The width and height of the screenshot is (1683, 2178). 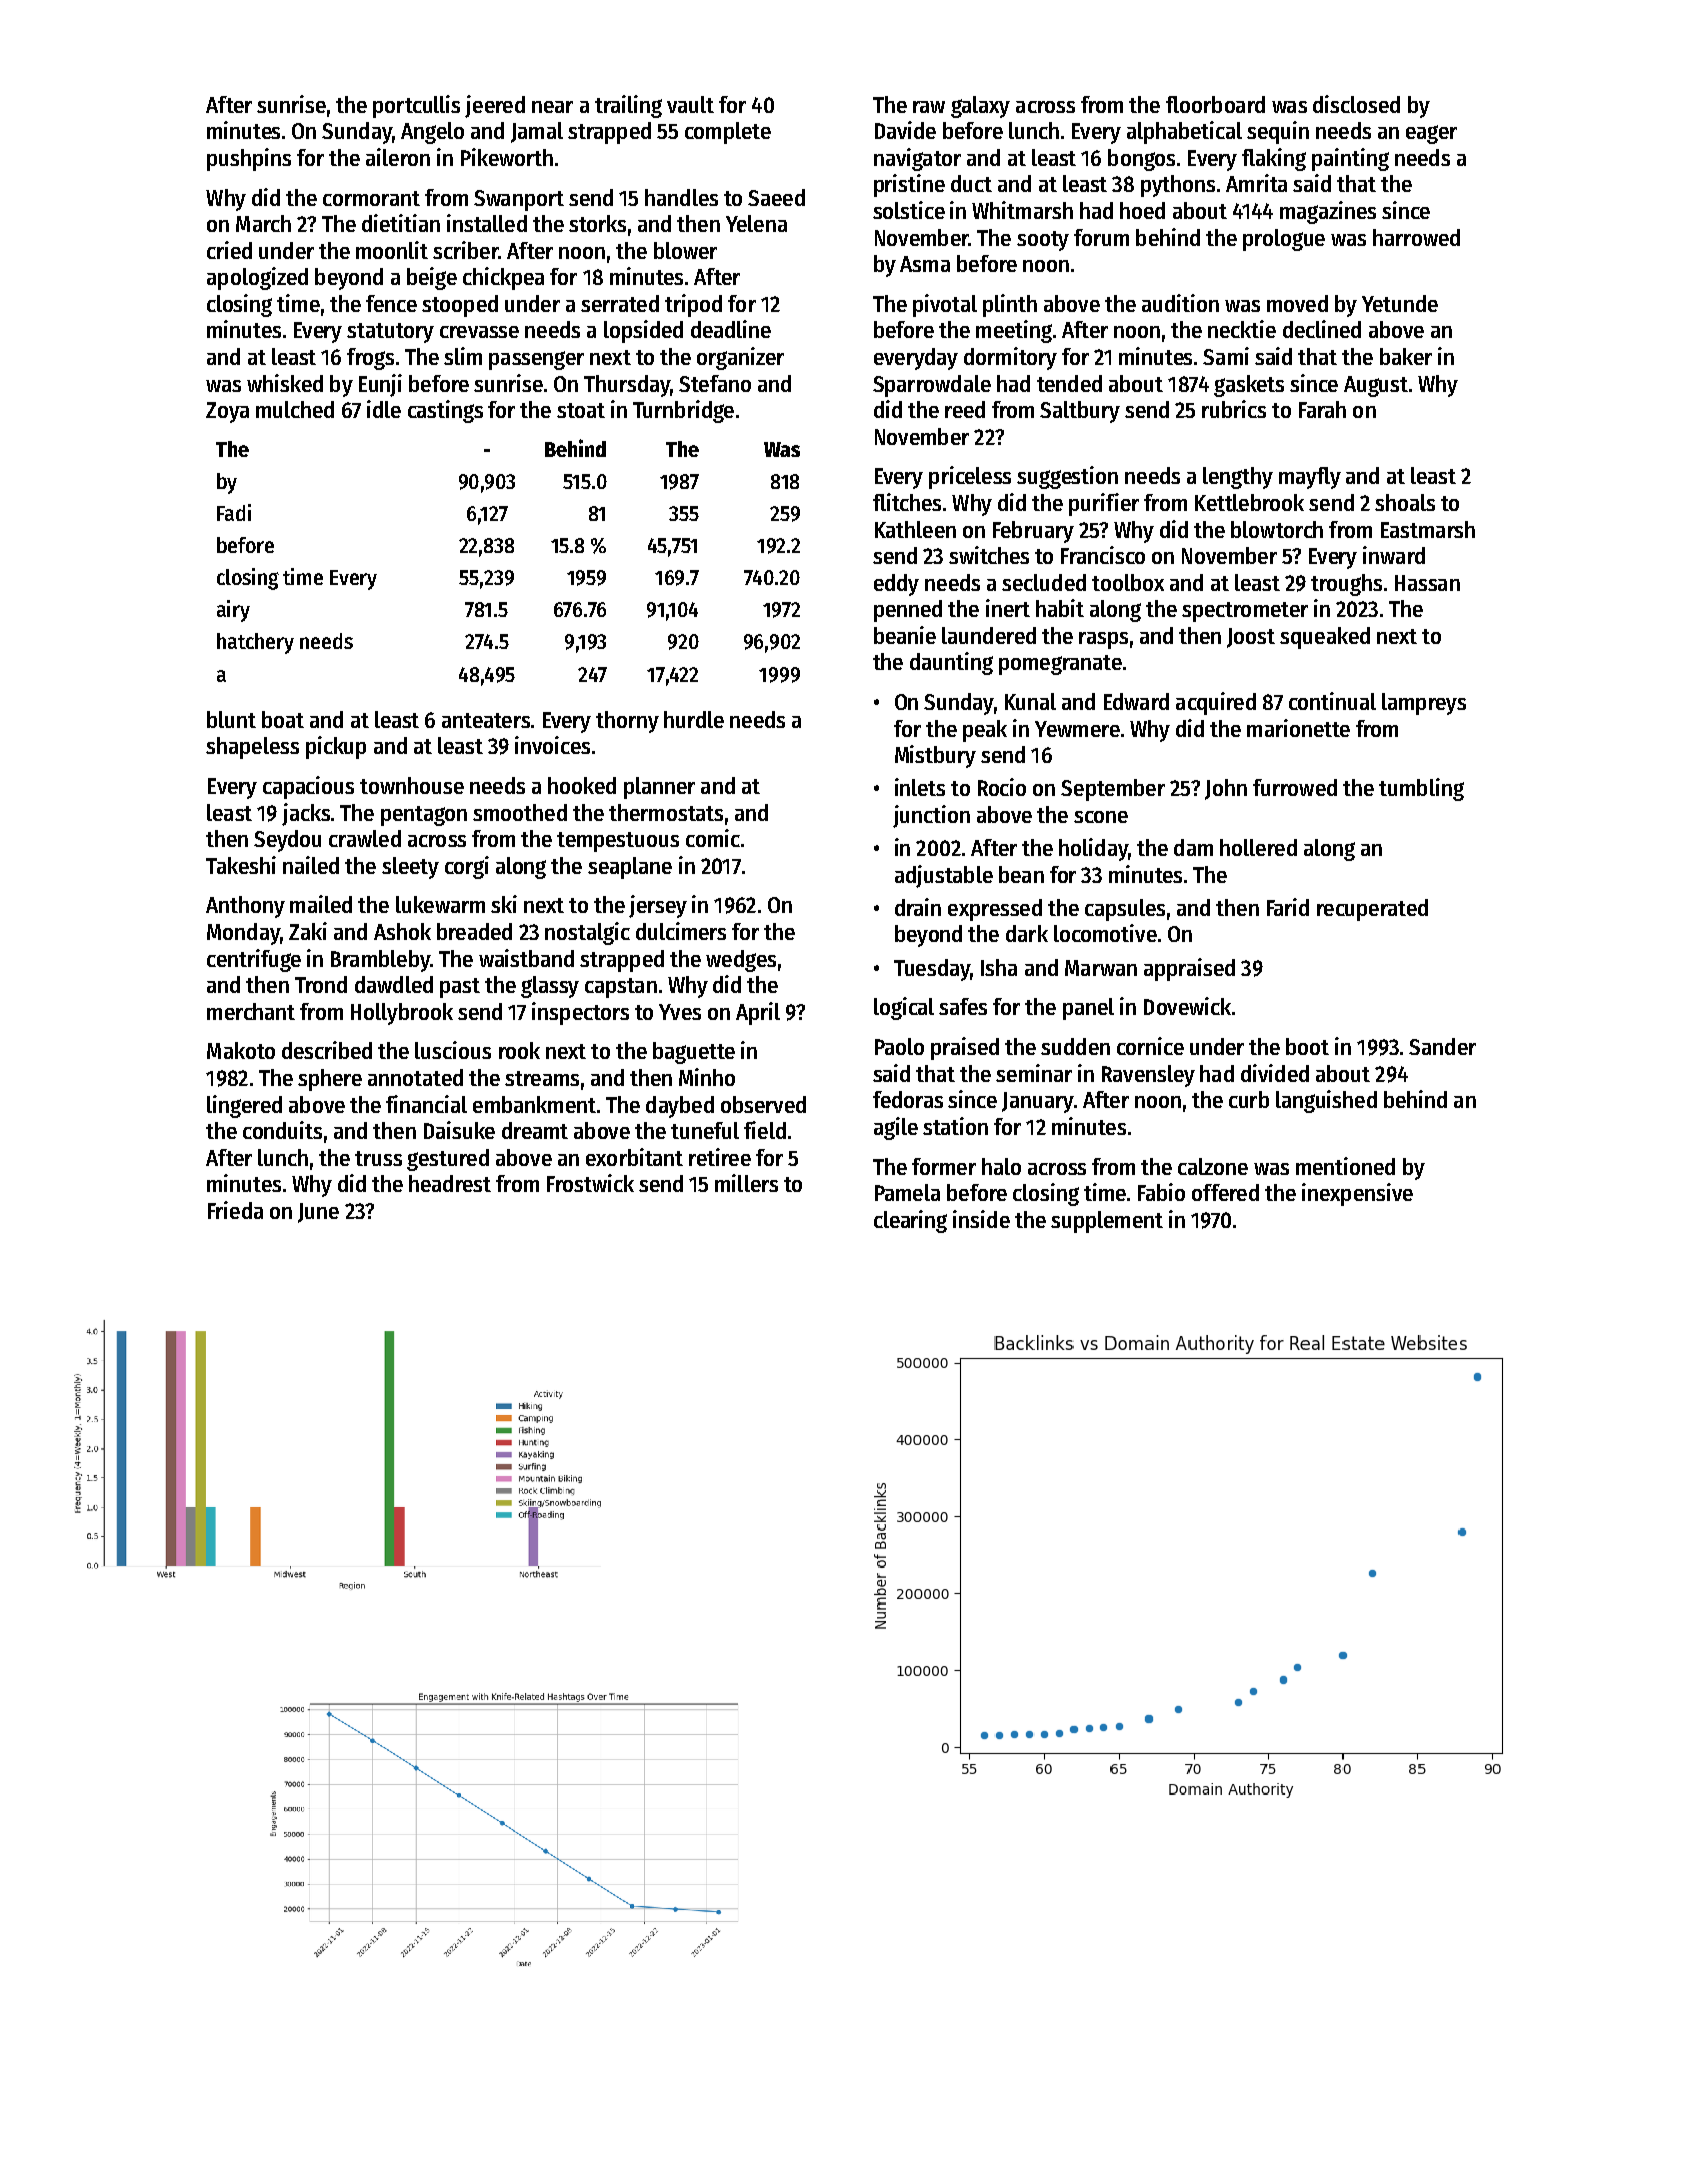 What do you see at coordinates (1356, 104) in the screenshot?
I see `disclosed` at bounding box center [1356, 104].
